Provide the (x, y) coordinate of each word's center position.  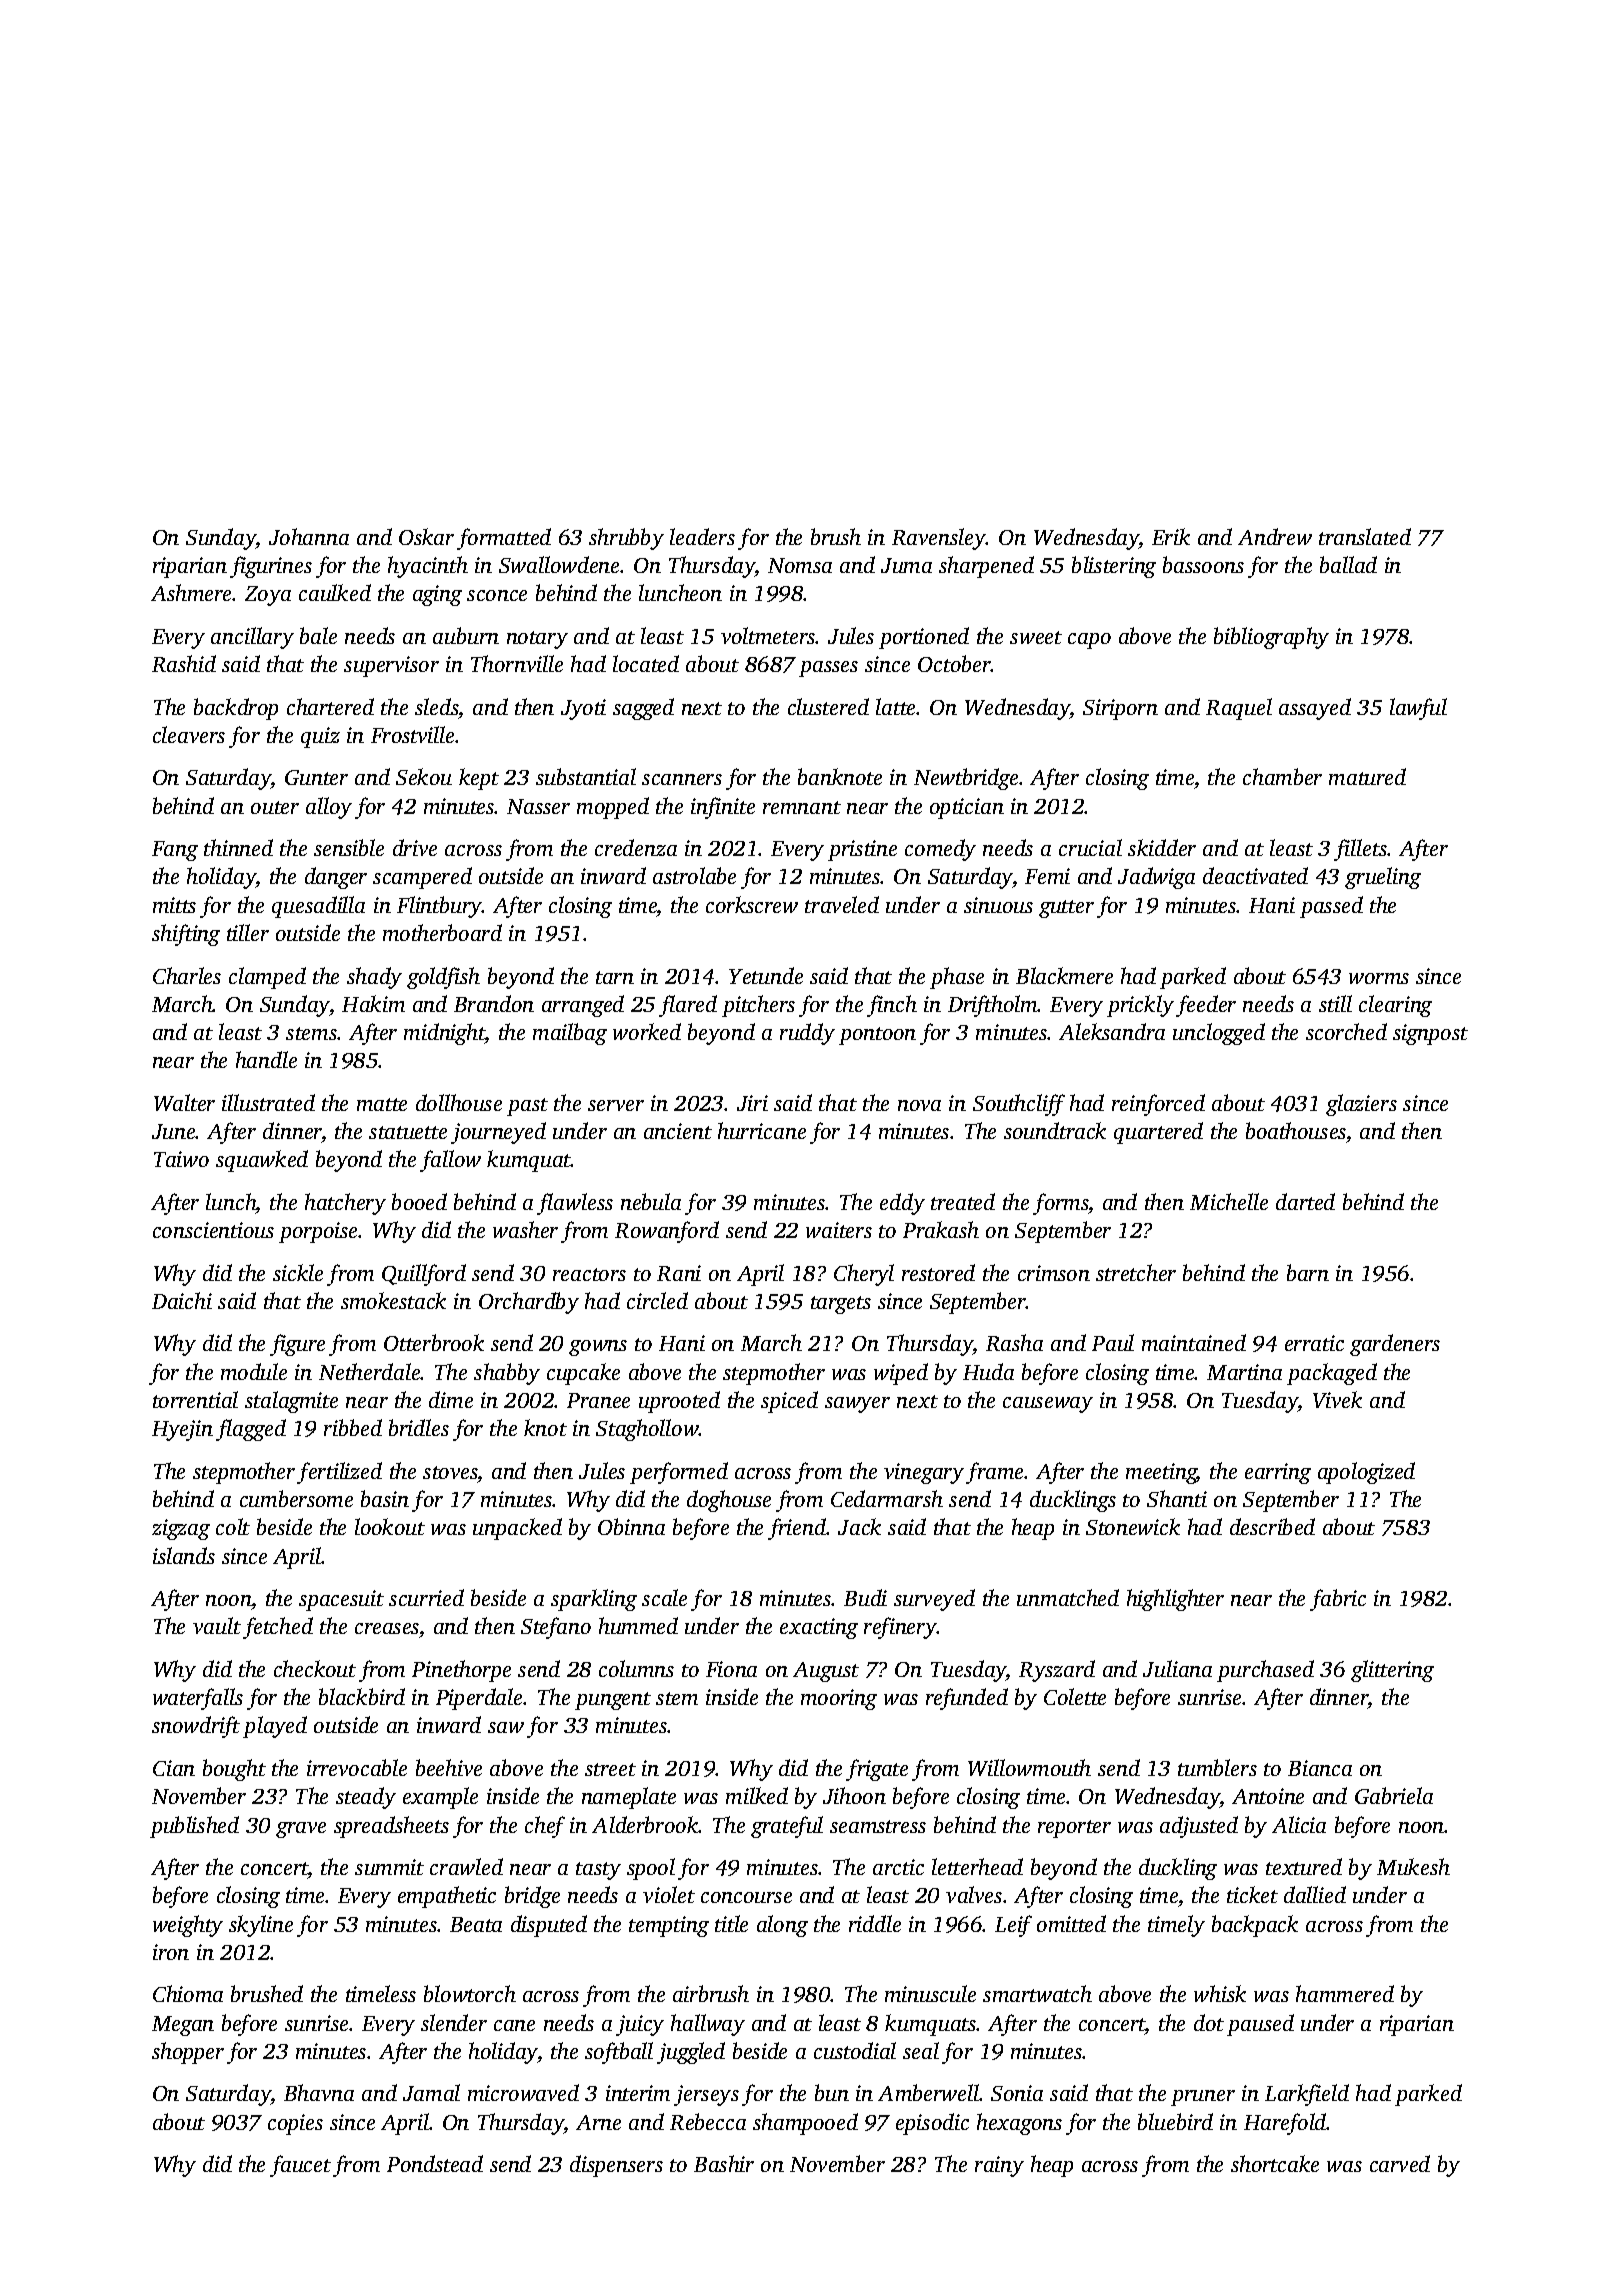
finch (892, 1006)
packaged (1332, 1374)
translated (1365, 536)
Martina (1244, 1372)
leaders (702, 536)
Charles (187, 975)
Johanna (309, 536)
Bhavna (319, 2092)
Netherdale (370, 1371)
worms (1379, 978)
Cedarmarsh (887, 1498)
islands (184, 1555)
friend (797, 1529)
